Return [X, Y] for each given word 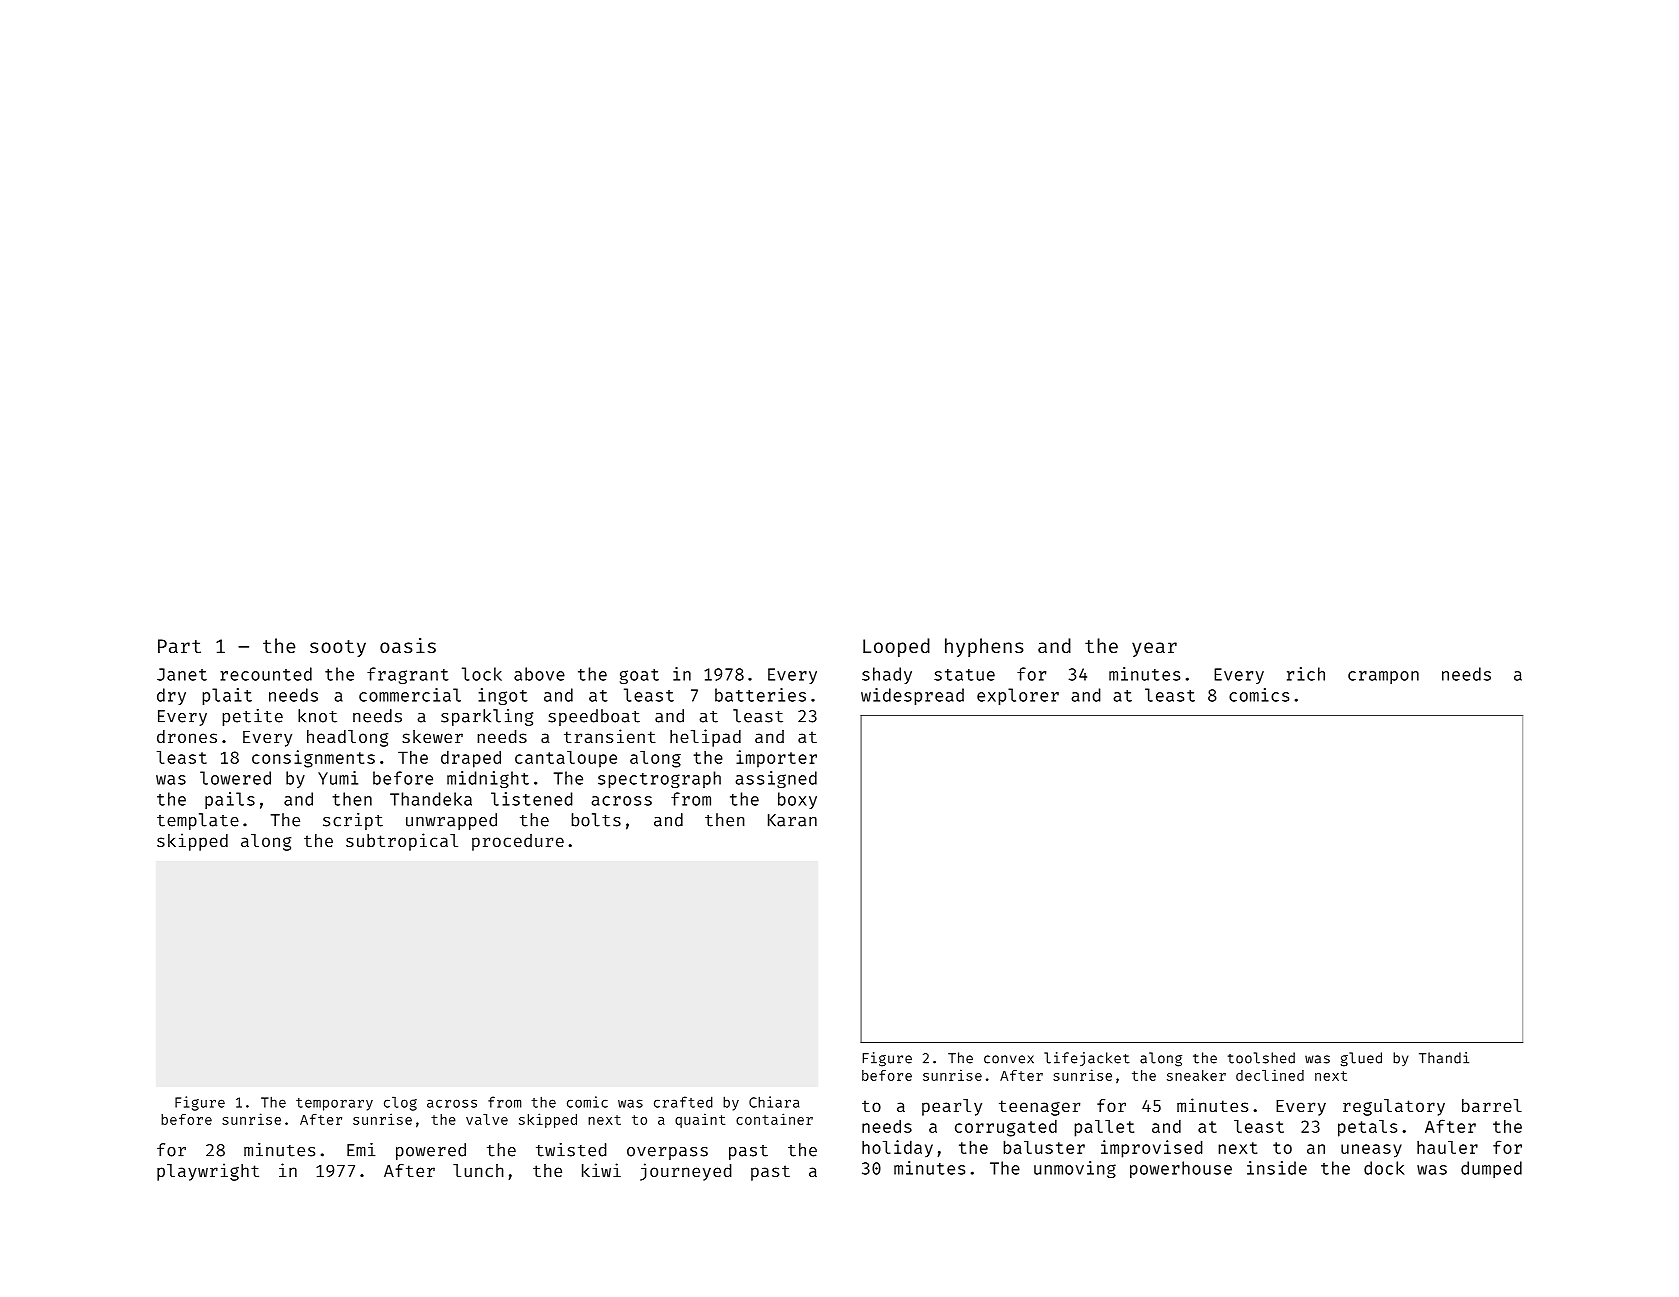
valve [487, 1119]
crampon [1383, 677]
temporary [334, 1104]
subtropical [402, 842]
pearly [952, 1107]
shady [887, 675]
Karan [792, 820]
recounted [266, 674]
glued [1361, 1059]
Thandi [1444, 1058]
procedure [518, 842]
